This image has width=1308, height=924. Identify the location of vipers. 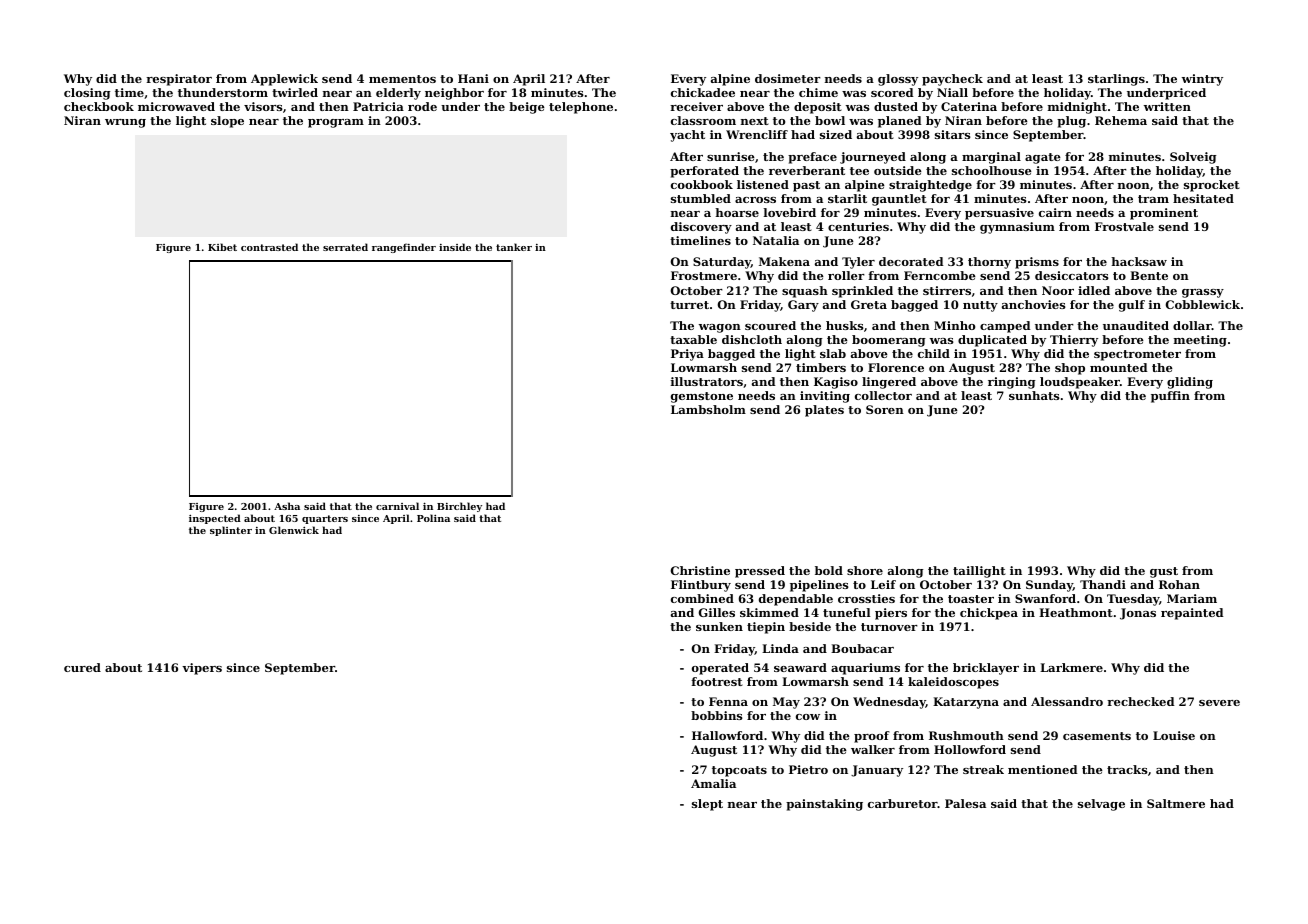
(202, 669).
